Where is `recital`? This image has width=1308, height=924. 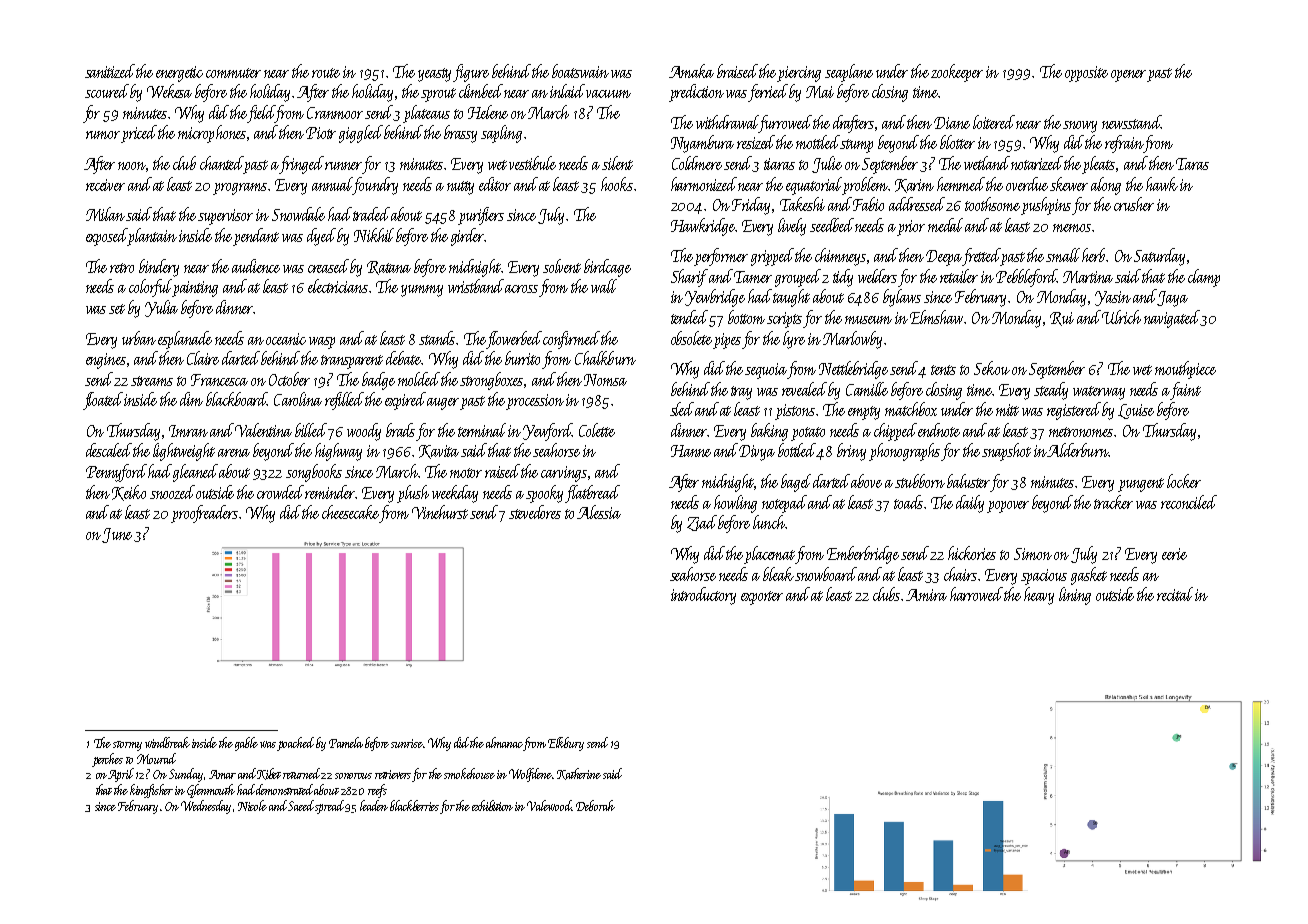
recital is located at coordinates (1175, 594).
